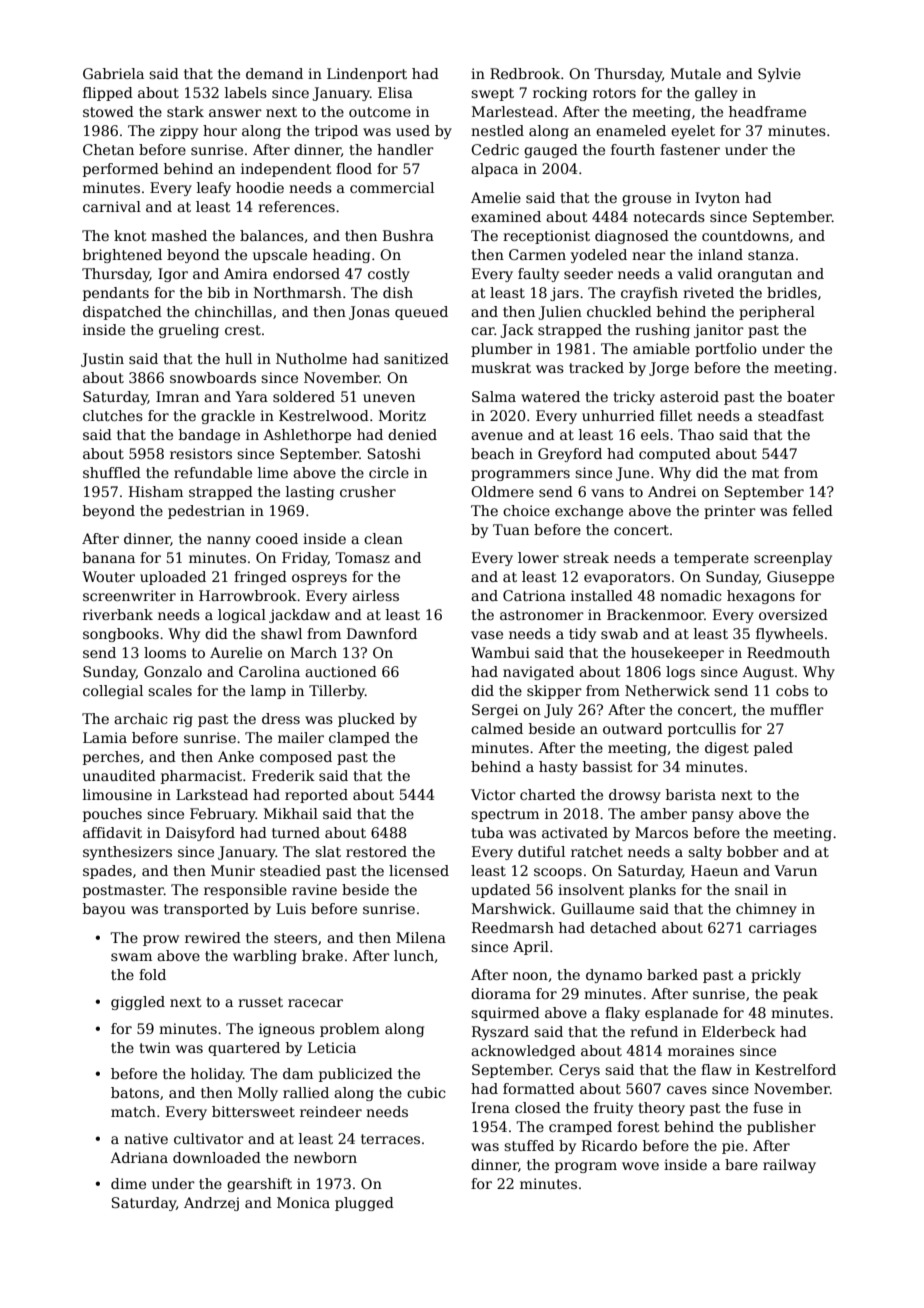 The image size is (924, 1308). What do you see at coordinates (211, 1204) in the document?
I see `Andrzej` at bounding box center [211, 1204].
